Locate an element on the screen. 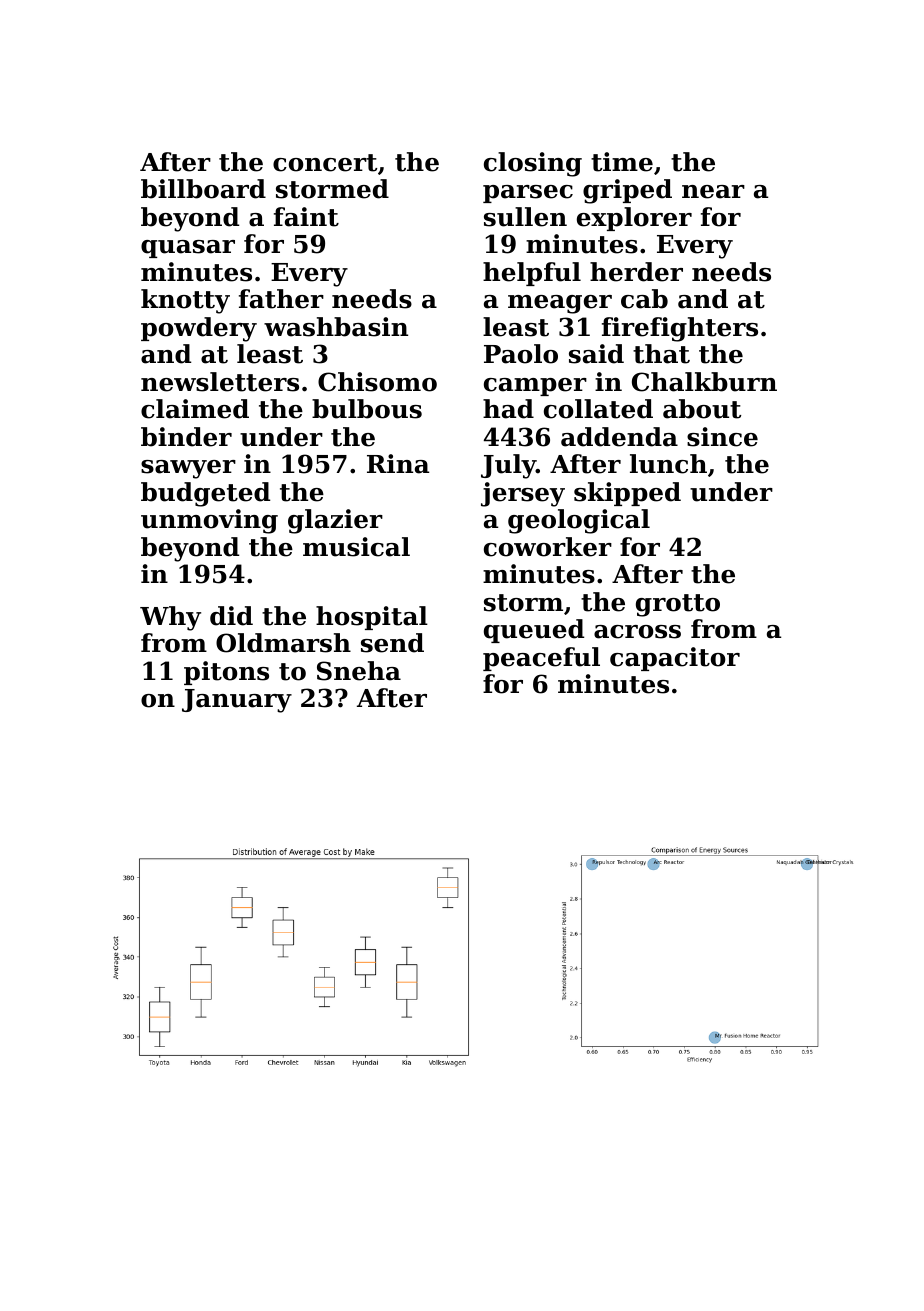 This screenshot has height=1311, width=924. firefighters is located at coordinates (680, 329).
